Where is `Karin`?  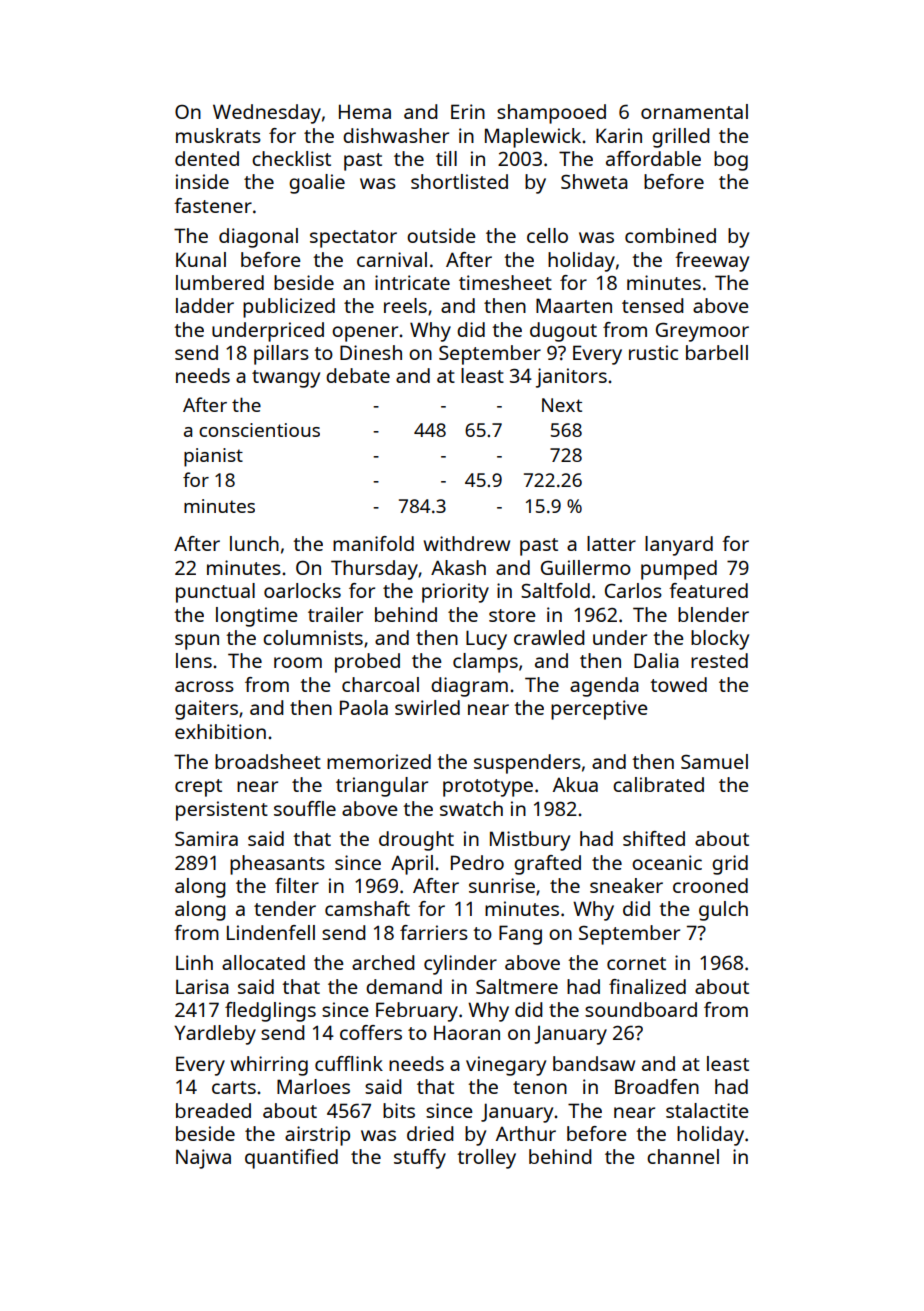
Karin is located at coordinates (619, 135).
